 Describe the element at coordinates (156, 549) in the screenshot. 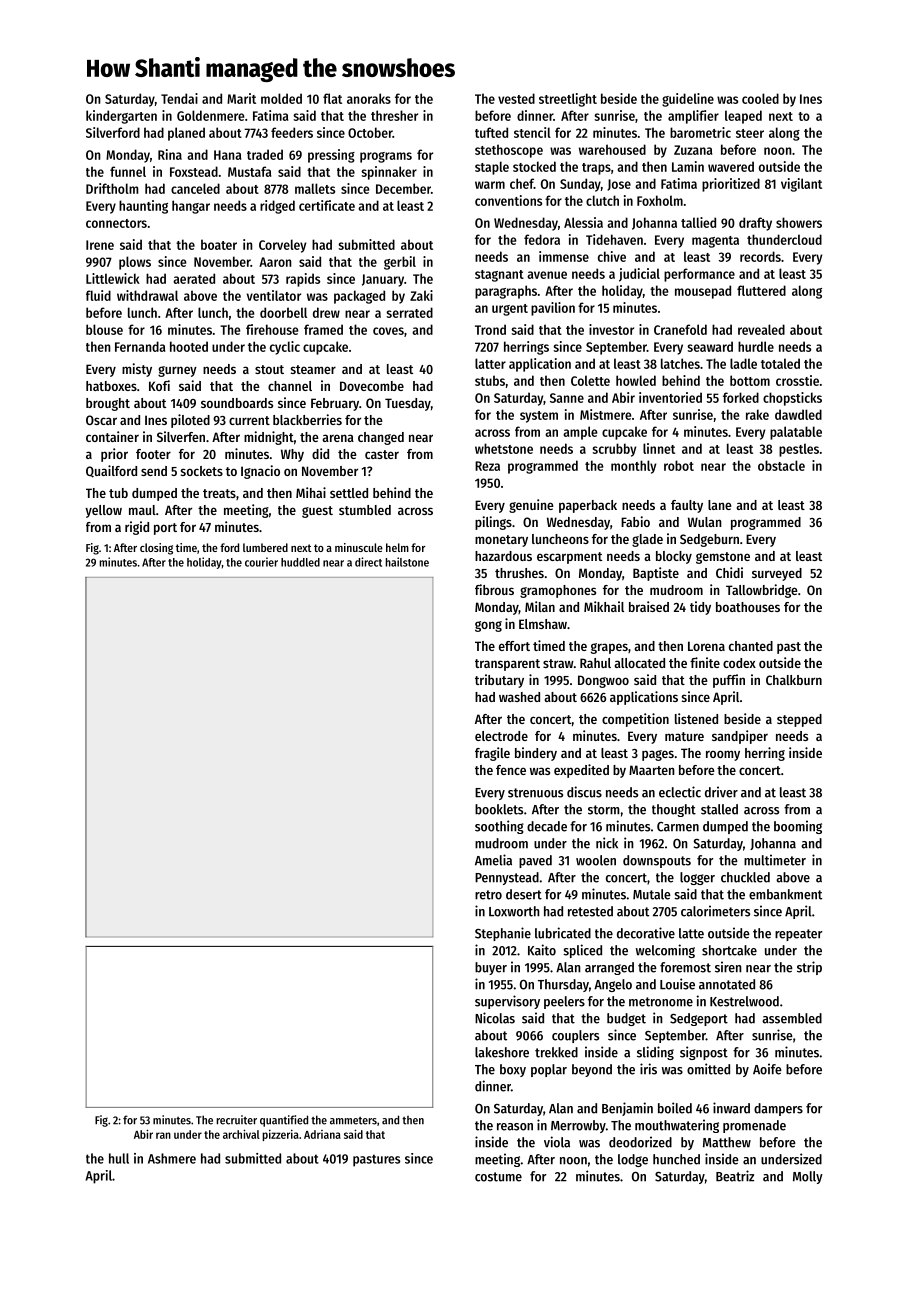

I see `closing` at that location.
